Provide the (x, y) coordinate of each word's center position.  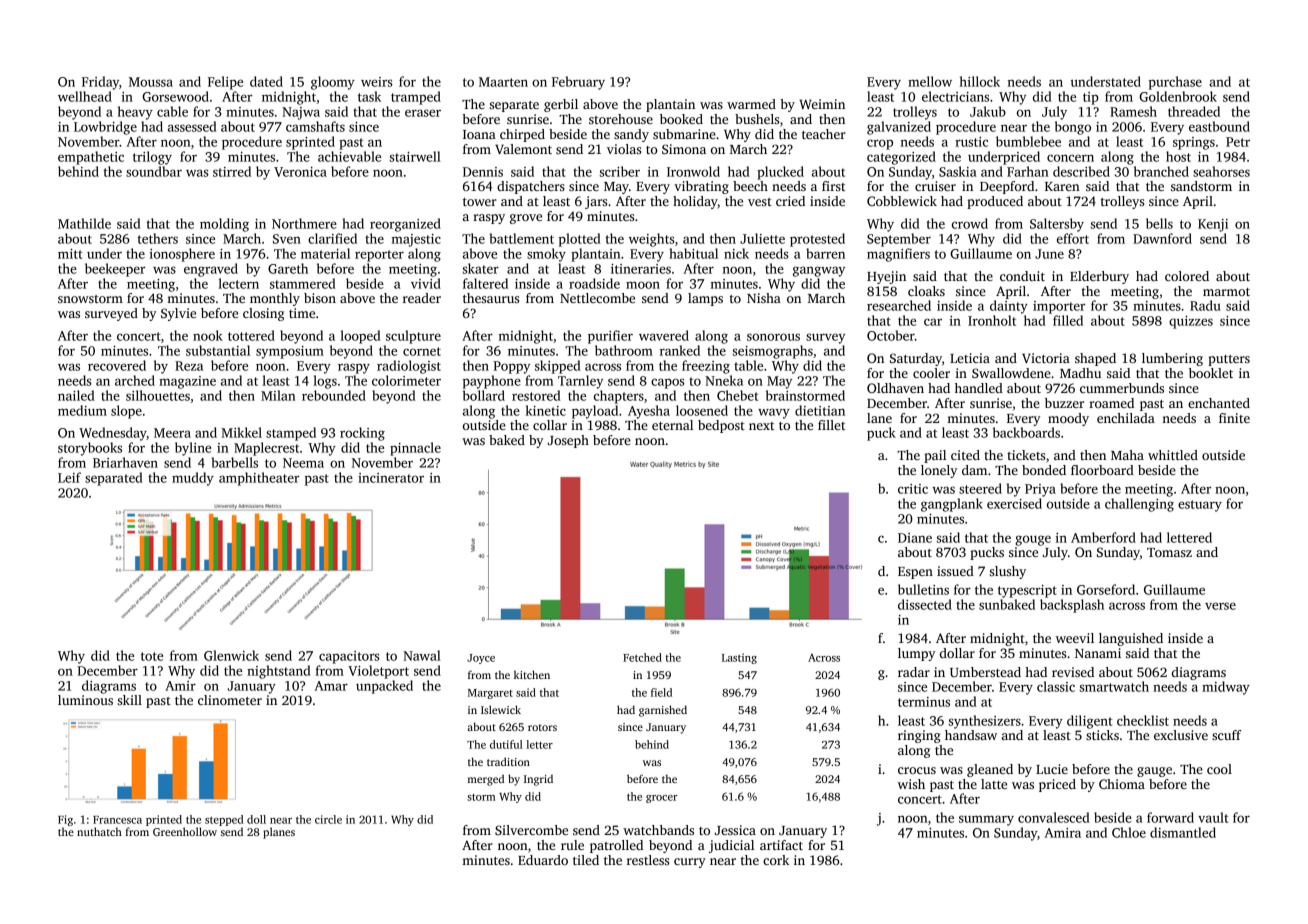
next (761, 426)
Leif (69, 477)
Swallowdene (1011, 373)
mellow (930, 81)
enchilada (1126, 418)
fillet (831, 425)
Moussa (151, 82)
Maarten (503, 82)
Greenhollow (185, 831)
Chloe (1129, 832)
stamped (291, 434)
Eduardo (543, 860)
